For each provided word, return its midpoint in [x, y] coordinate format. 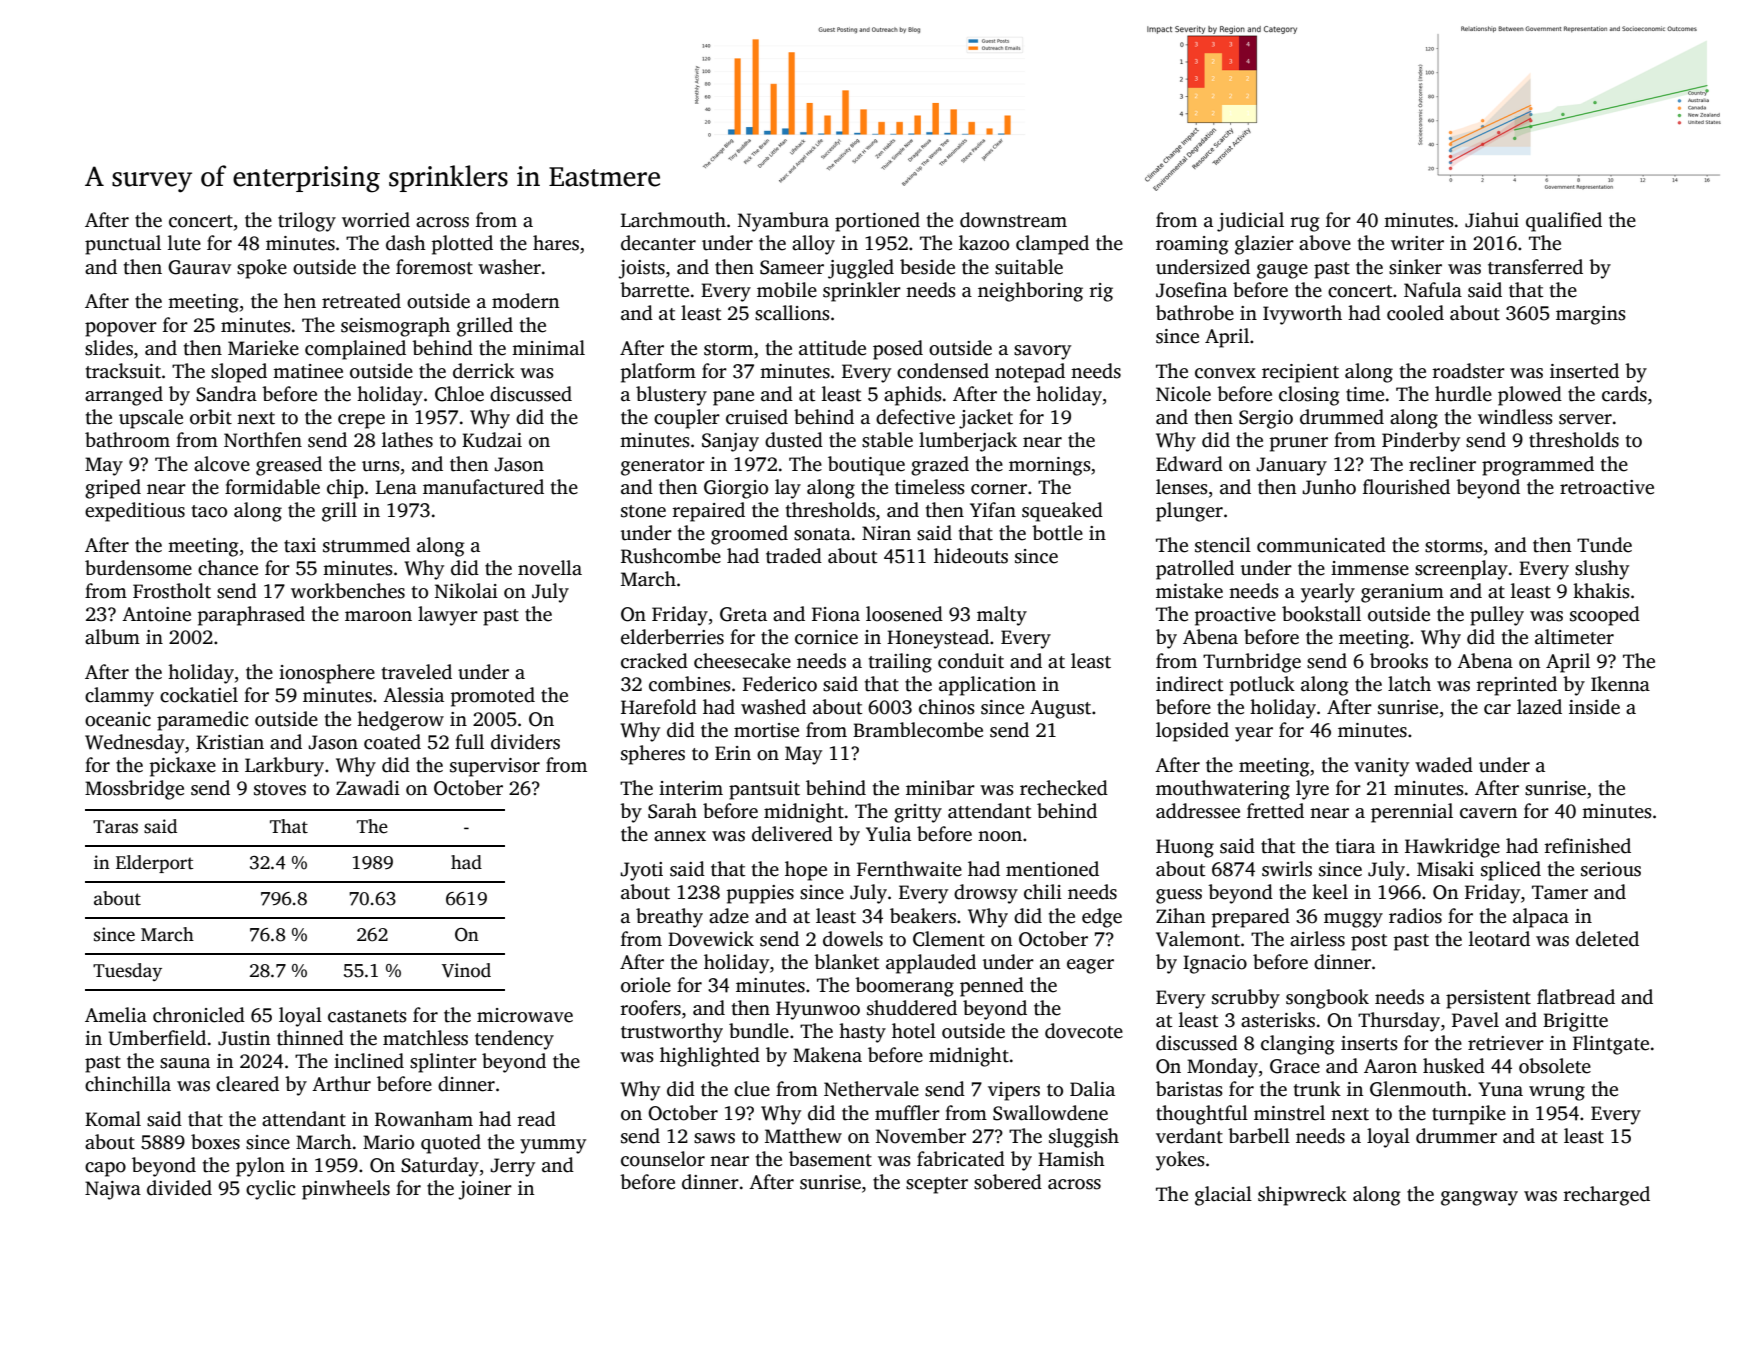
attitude [832, 348]
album [112, 637]
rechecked [1064, 788]
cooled [1415, 313]
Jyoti [641, 871]
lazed [1539, 707]
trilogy [307, 222]
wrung [1557, 1093]
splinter [443, 1063]
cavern [1488, 813]
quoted [451, 1144]
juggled [861, 269]
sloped [239, 373]
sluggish [1084, 1138]
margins [1591, 315]
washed [773, 707]
